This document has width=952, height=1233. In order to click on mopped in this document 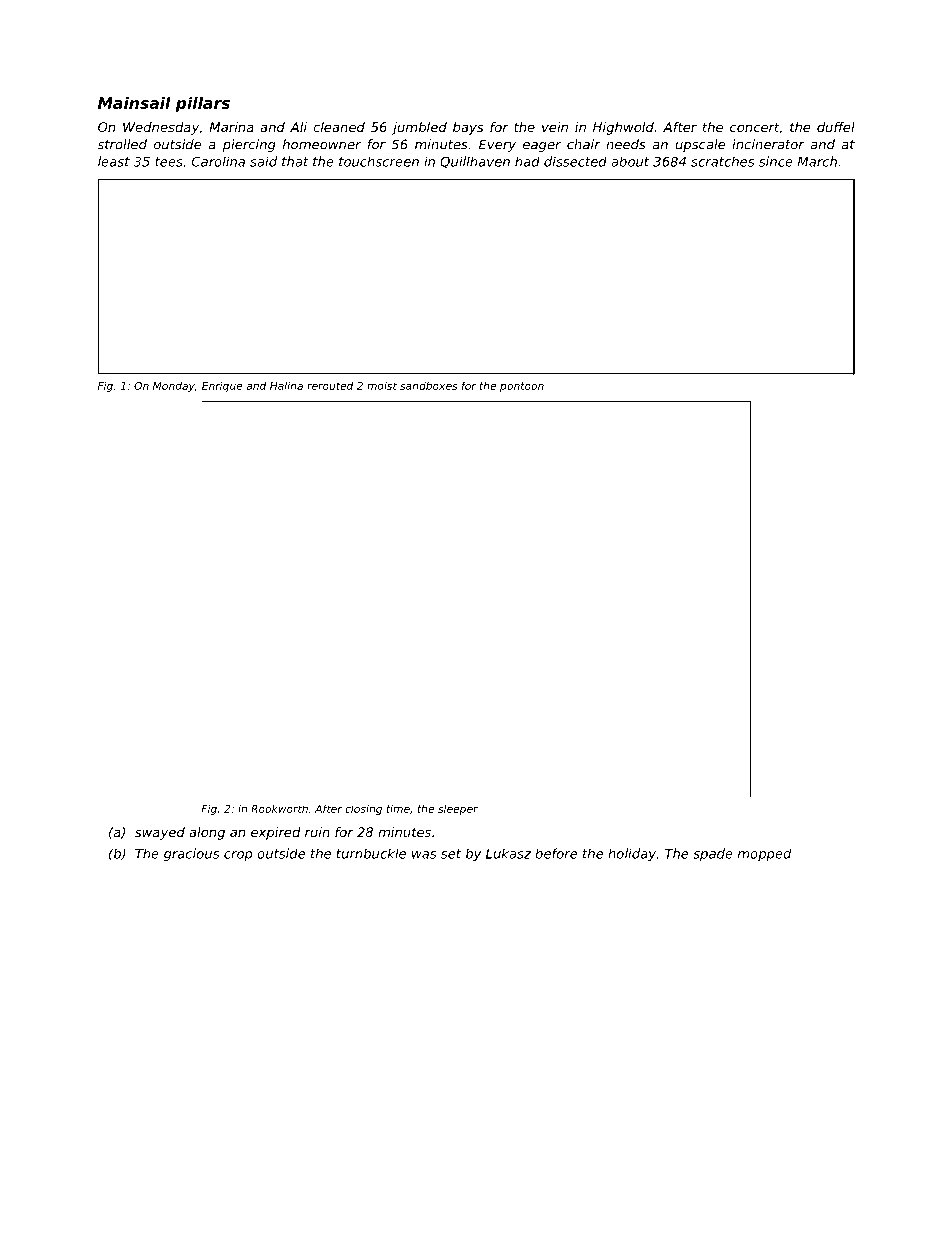, I will do `click(764, 854)`.
